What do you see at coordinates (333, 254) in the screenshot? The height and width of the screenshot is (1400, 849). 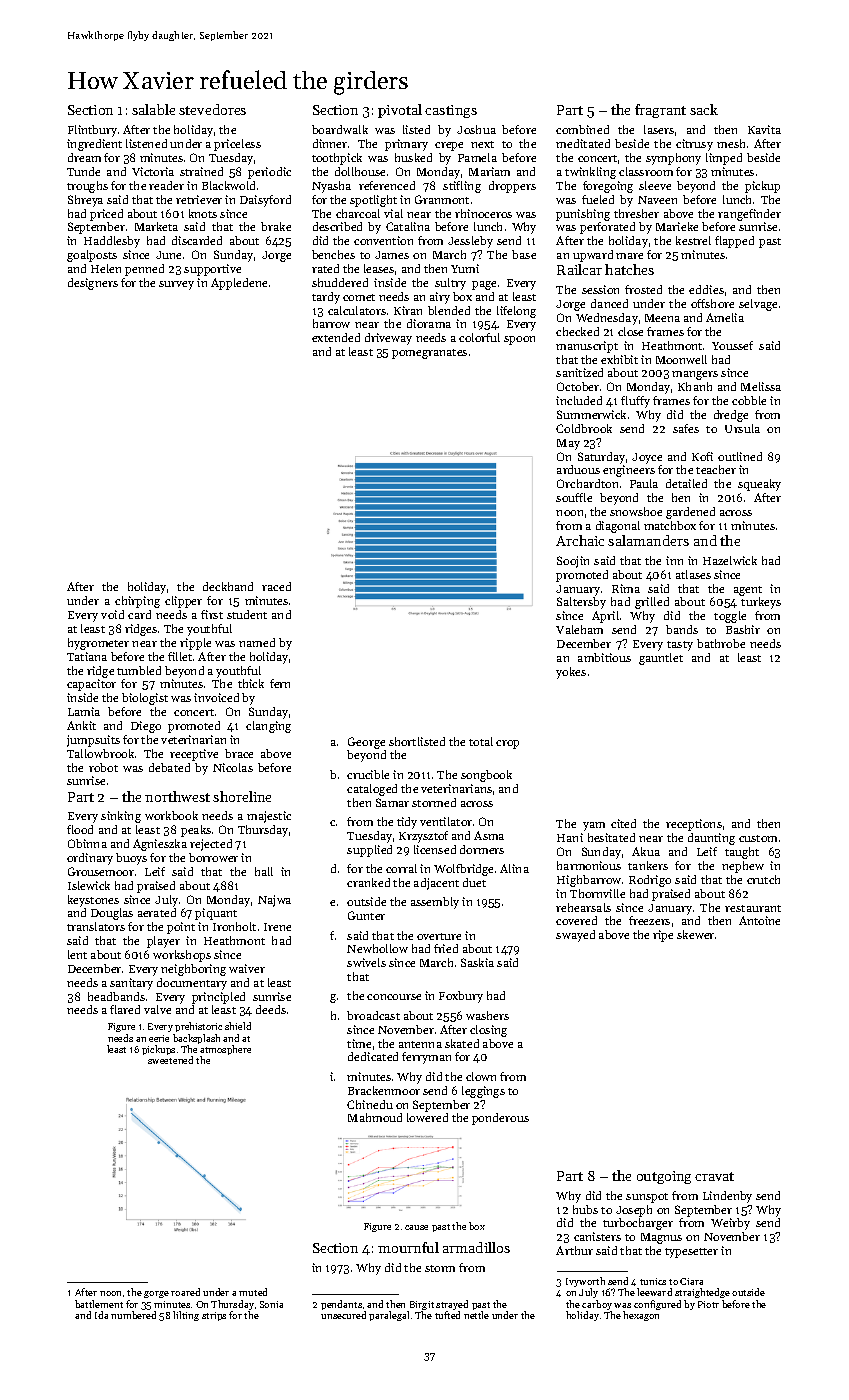 I see `benches` at bounding box center [333, 254].
